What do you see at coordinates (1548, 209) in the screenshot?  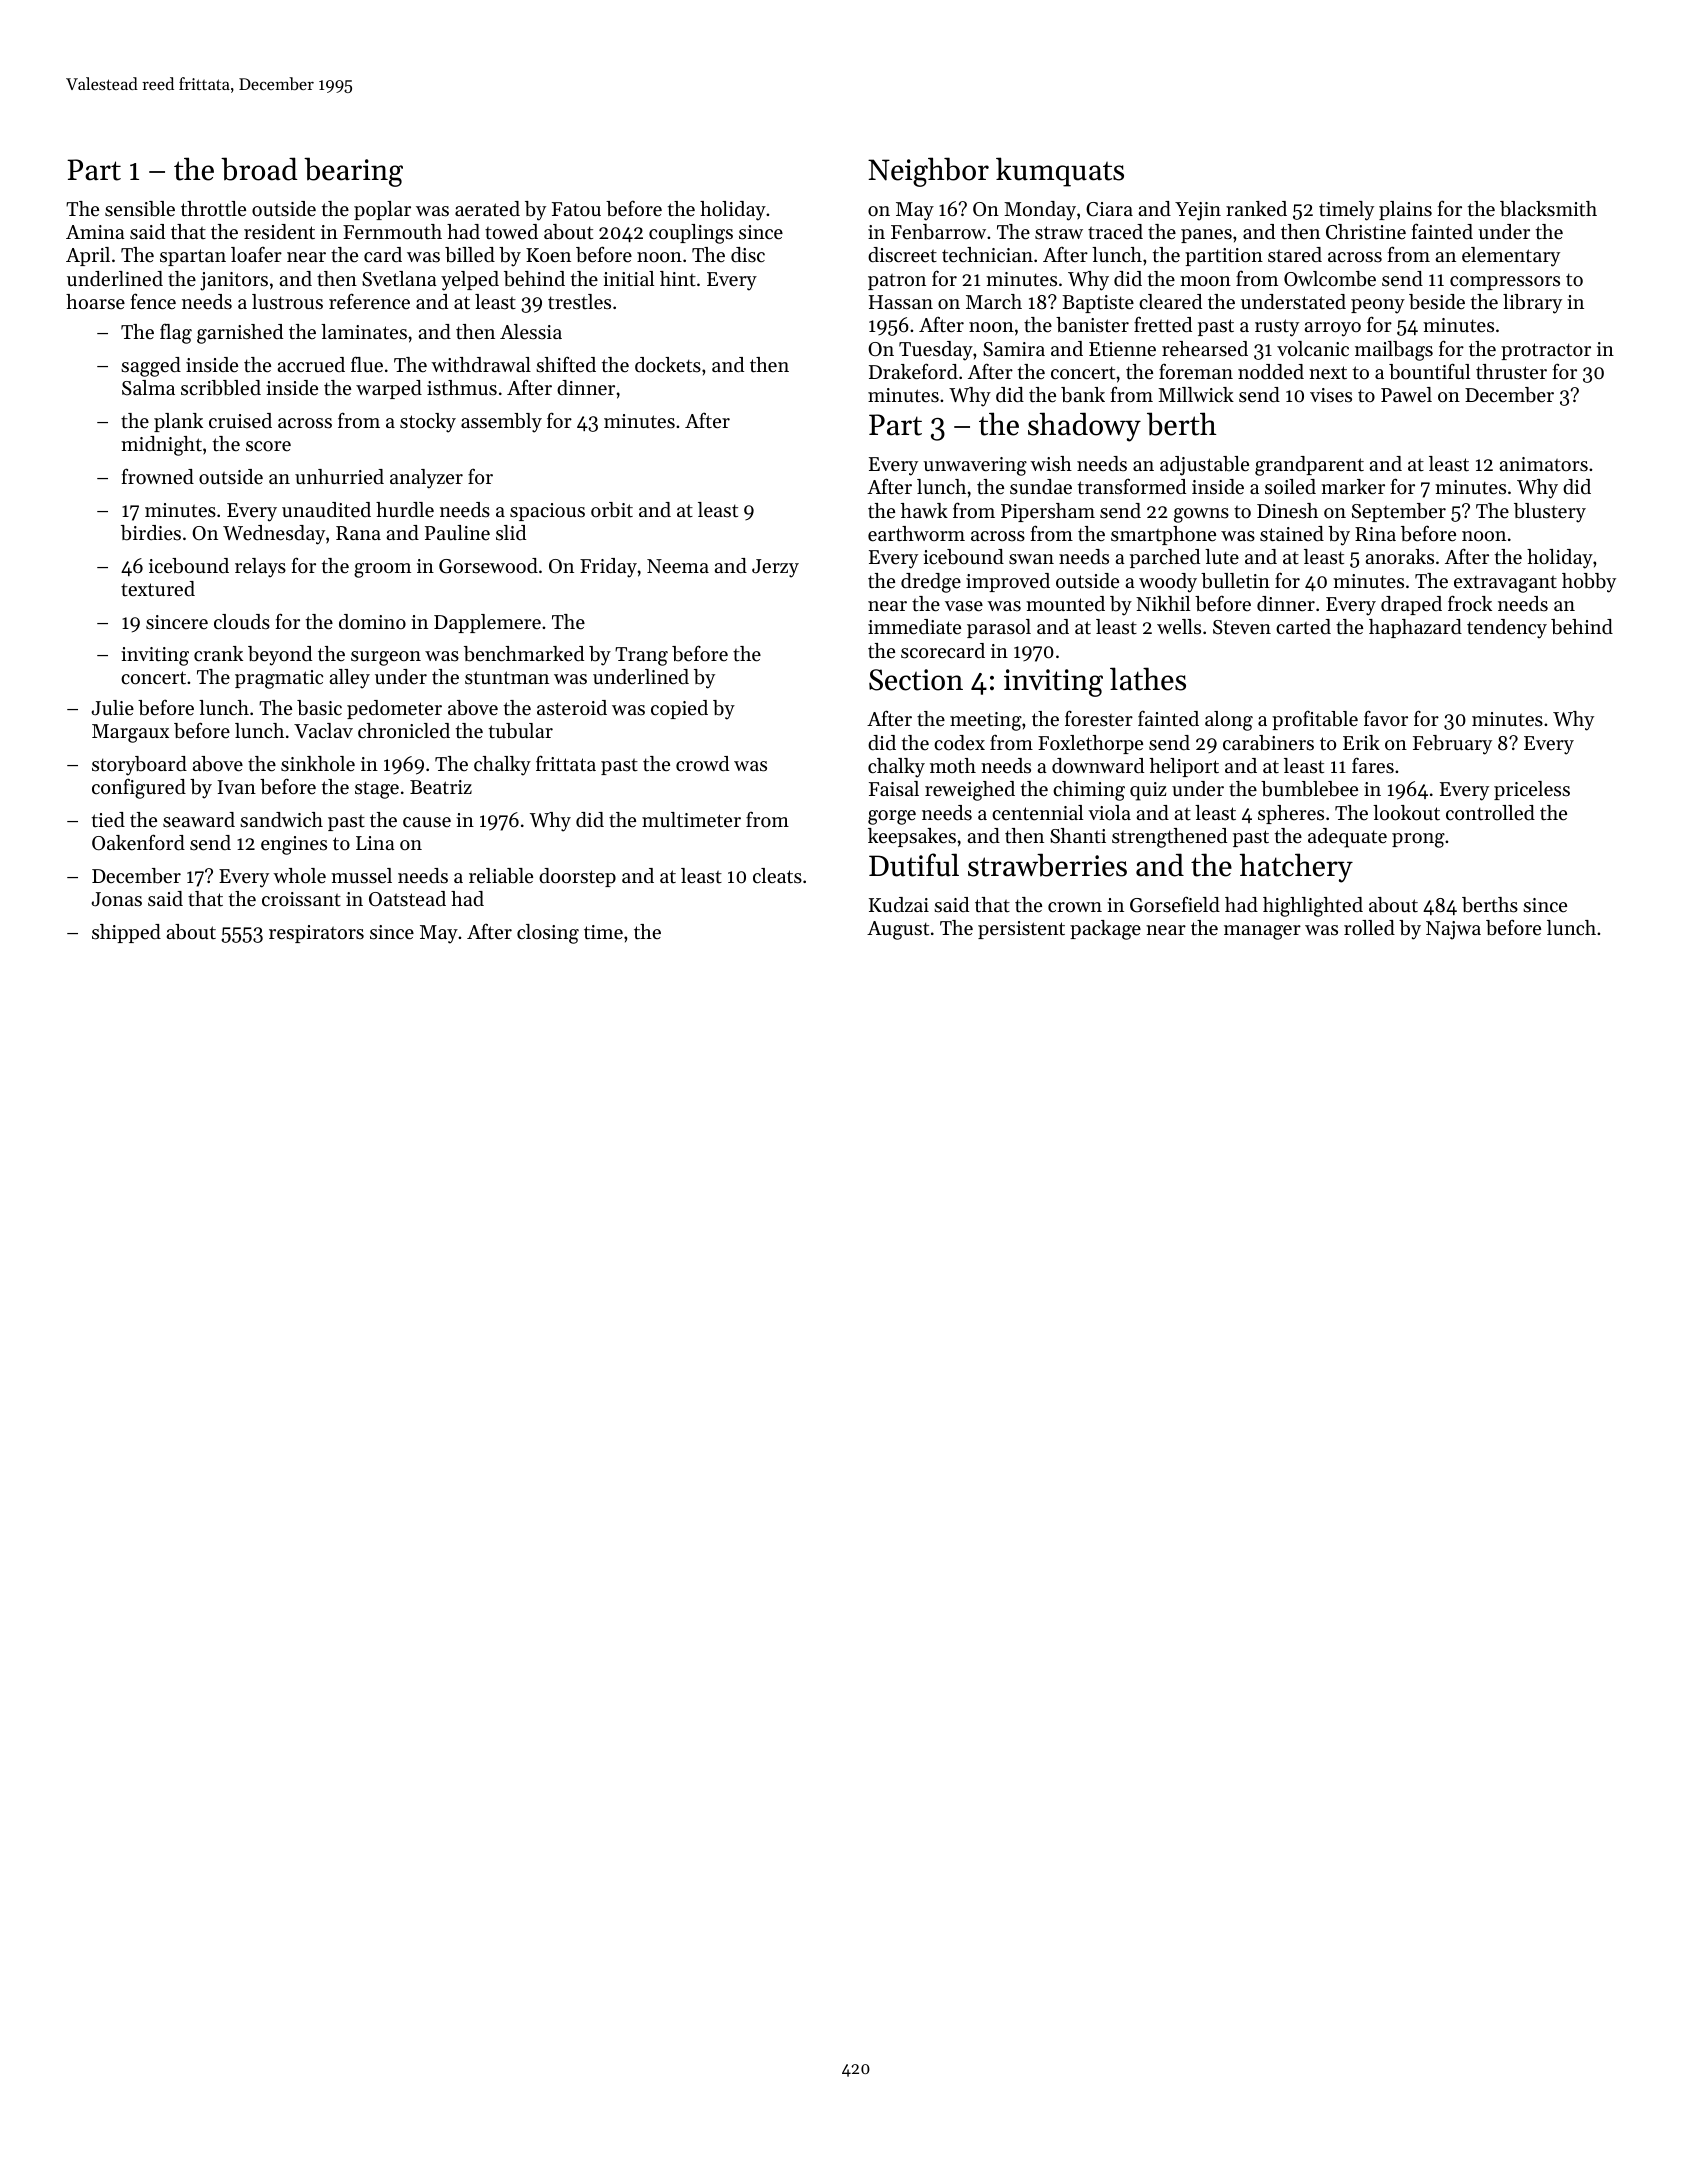 I see `blacksmith` at bounding box center [1548, 209].
